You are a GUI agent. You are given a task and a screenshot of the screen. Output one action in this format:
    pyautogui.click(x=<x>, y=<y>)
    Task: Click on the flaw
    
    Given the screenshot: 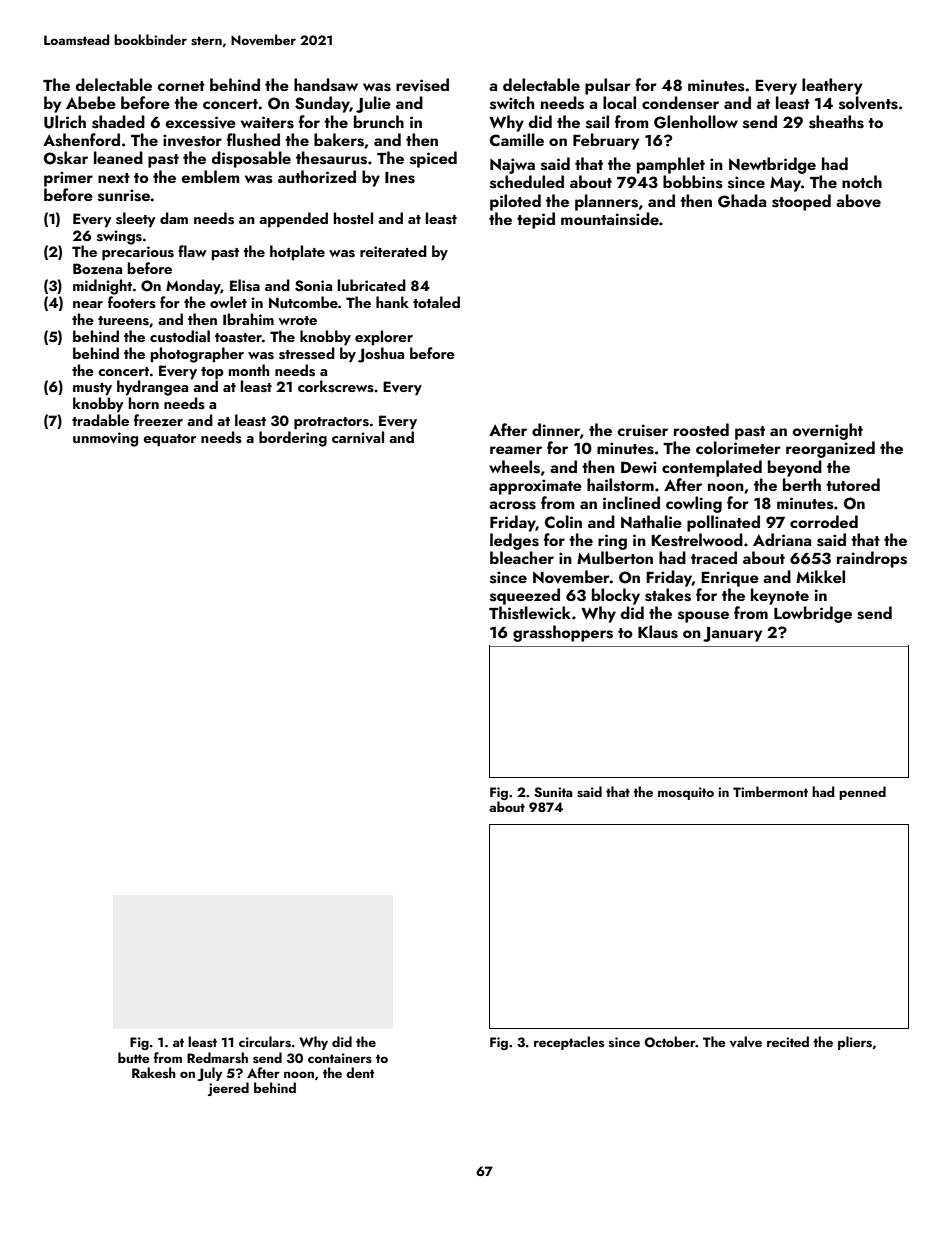 What is the action you would take?
    pyautogui.click(x=192, y=251)
